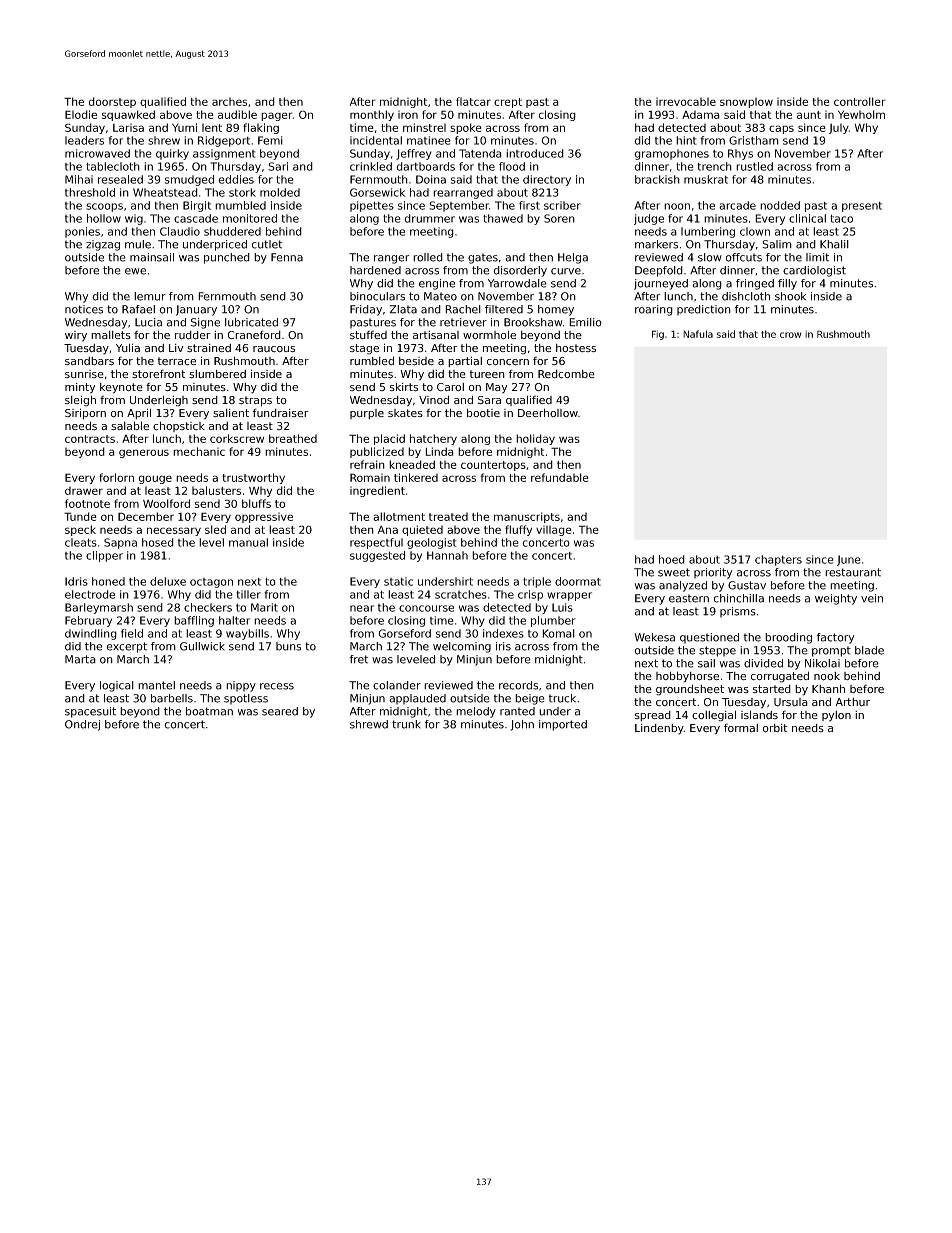  I want to click on records, so click(518, 685).
